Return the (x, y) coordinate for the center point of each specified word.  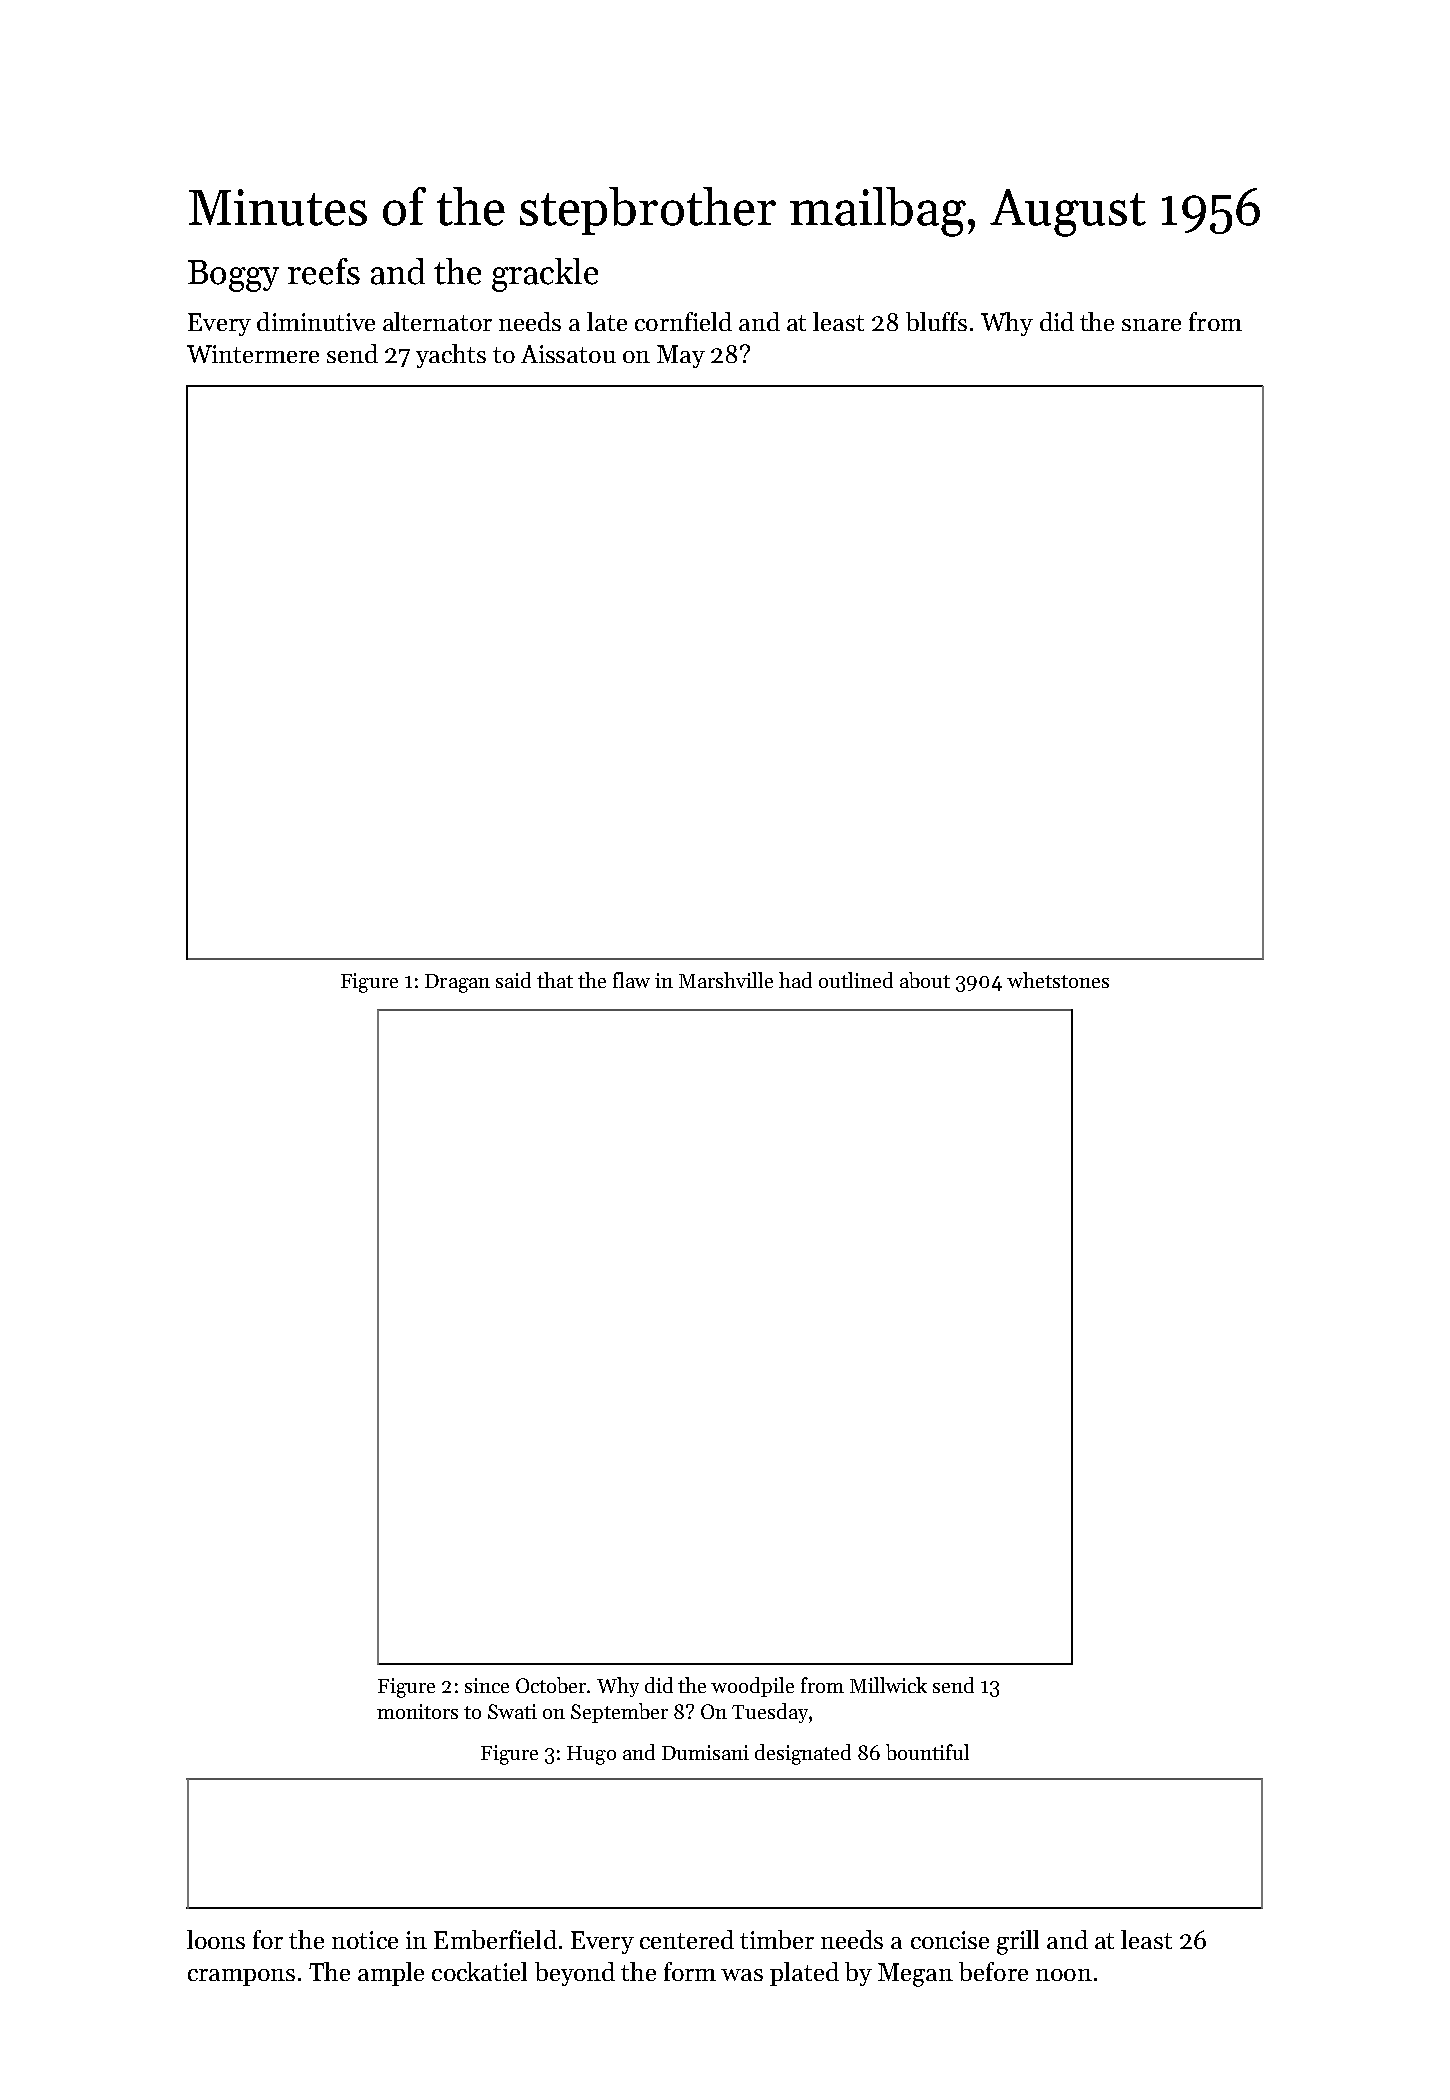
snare (1151, 325)
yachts (451, 356)
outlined (856, 980)
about (925, 980)
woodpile (752, 1687)
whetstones (1058, 980)
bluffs (936, 321)
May (681, 356)
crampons (241, 1977)
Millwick (888, 1685)
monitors (417, 1711)
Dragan (457, 983)
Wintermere (253, 354)
